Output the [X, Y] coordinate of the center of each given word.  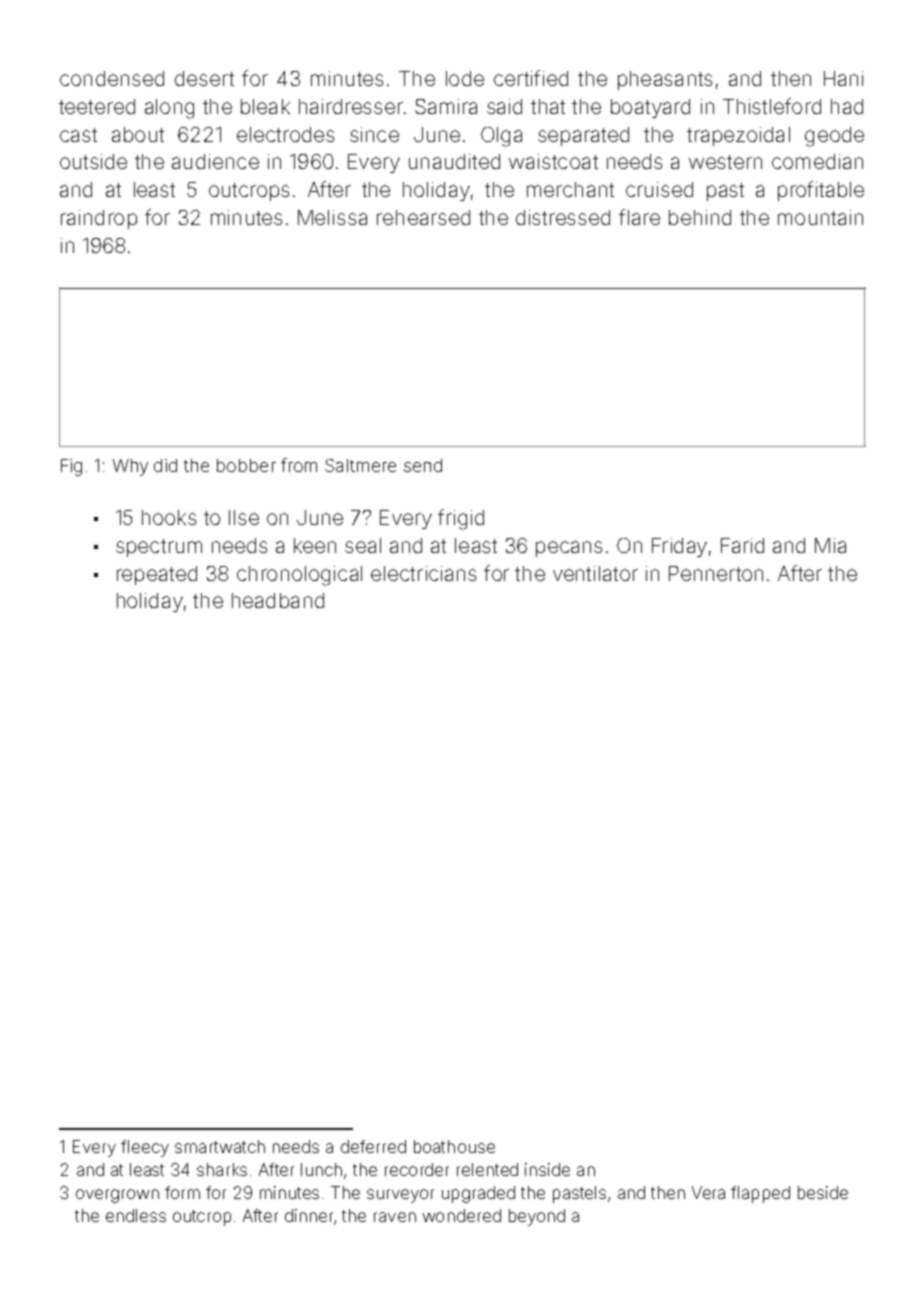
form [182, 1192]
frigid [461, 519]
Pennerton [716, 573]
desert [204, 78]
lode [465, 78]
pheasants [665, 80]
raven [395, 1217]
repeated [157, 575]
